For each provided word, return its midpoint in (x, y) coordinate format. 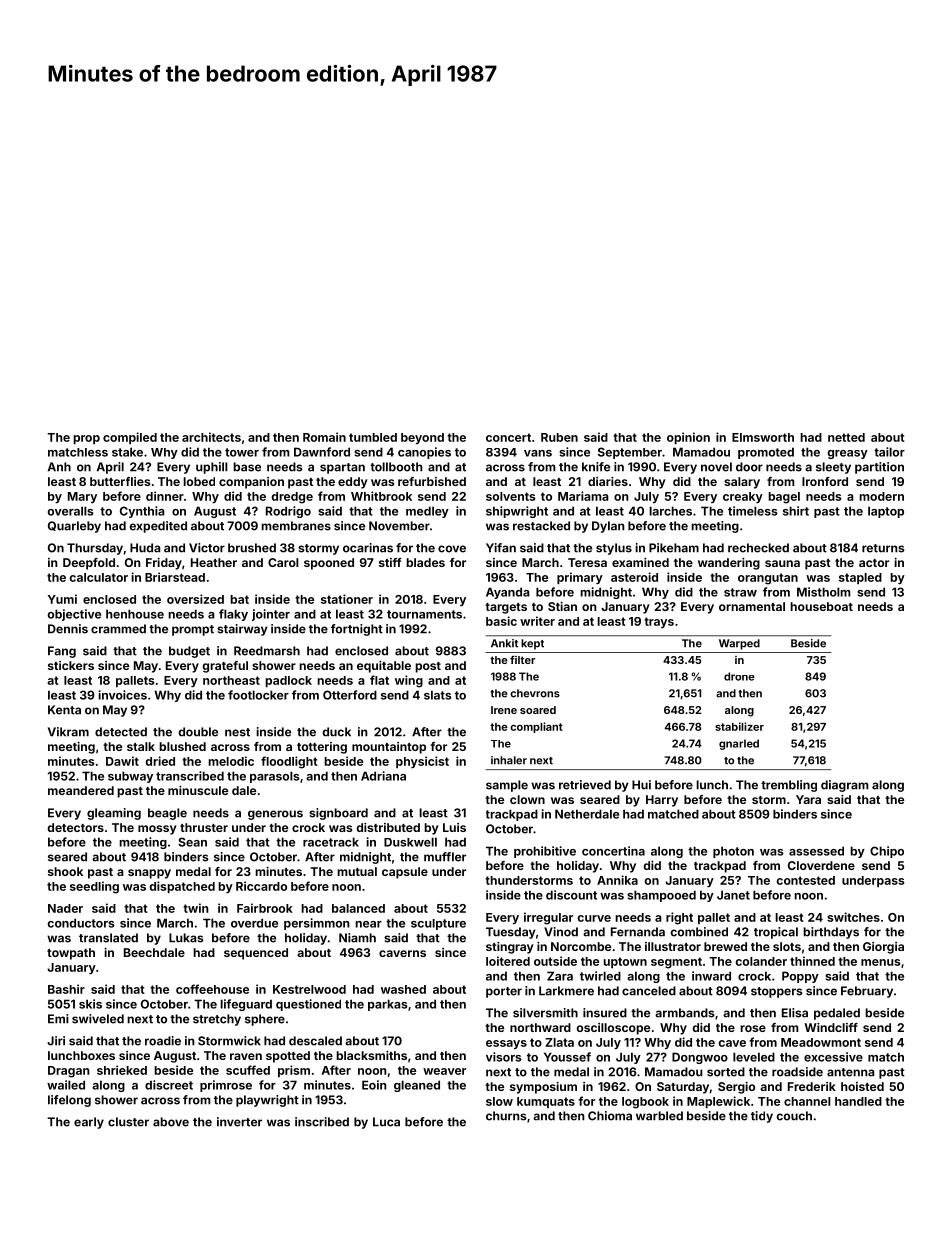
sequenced (256, 954)
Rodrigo (288, 512)
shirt (796, 511)
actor (874, 563)
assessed (816, 851)
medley (427, 512)
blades (425, 562)
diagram (845, 786)
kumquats (546, 1102)
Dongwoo (700, 1058)
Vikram (68, 732)
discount (571, 895)
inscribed (322, 1122)
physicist (422, 762)
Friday (164, 564)
